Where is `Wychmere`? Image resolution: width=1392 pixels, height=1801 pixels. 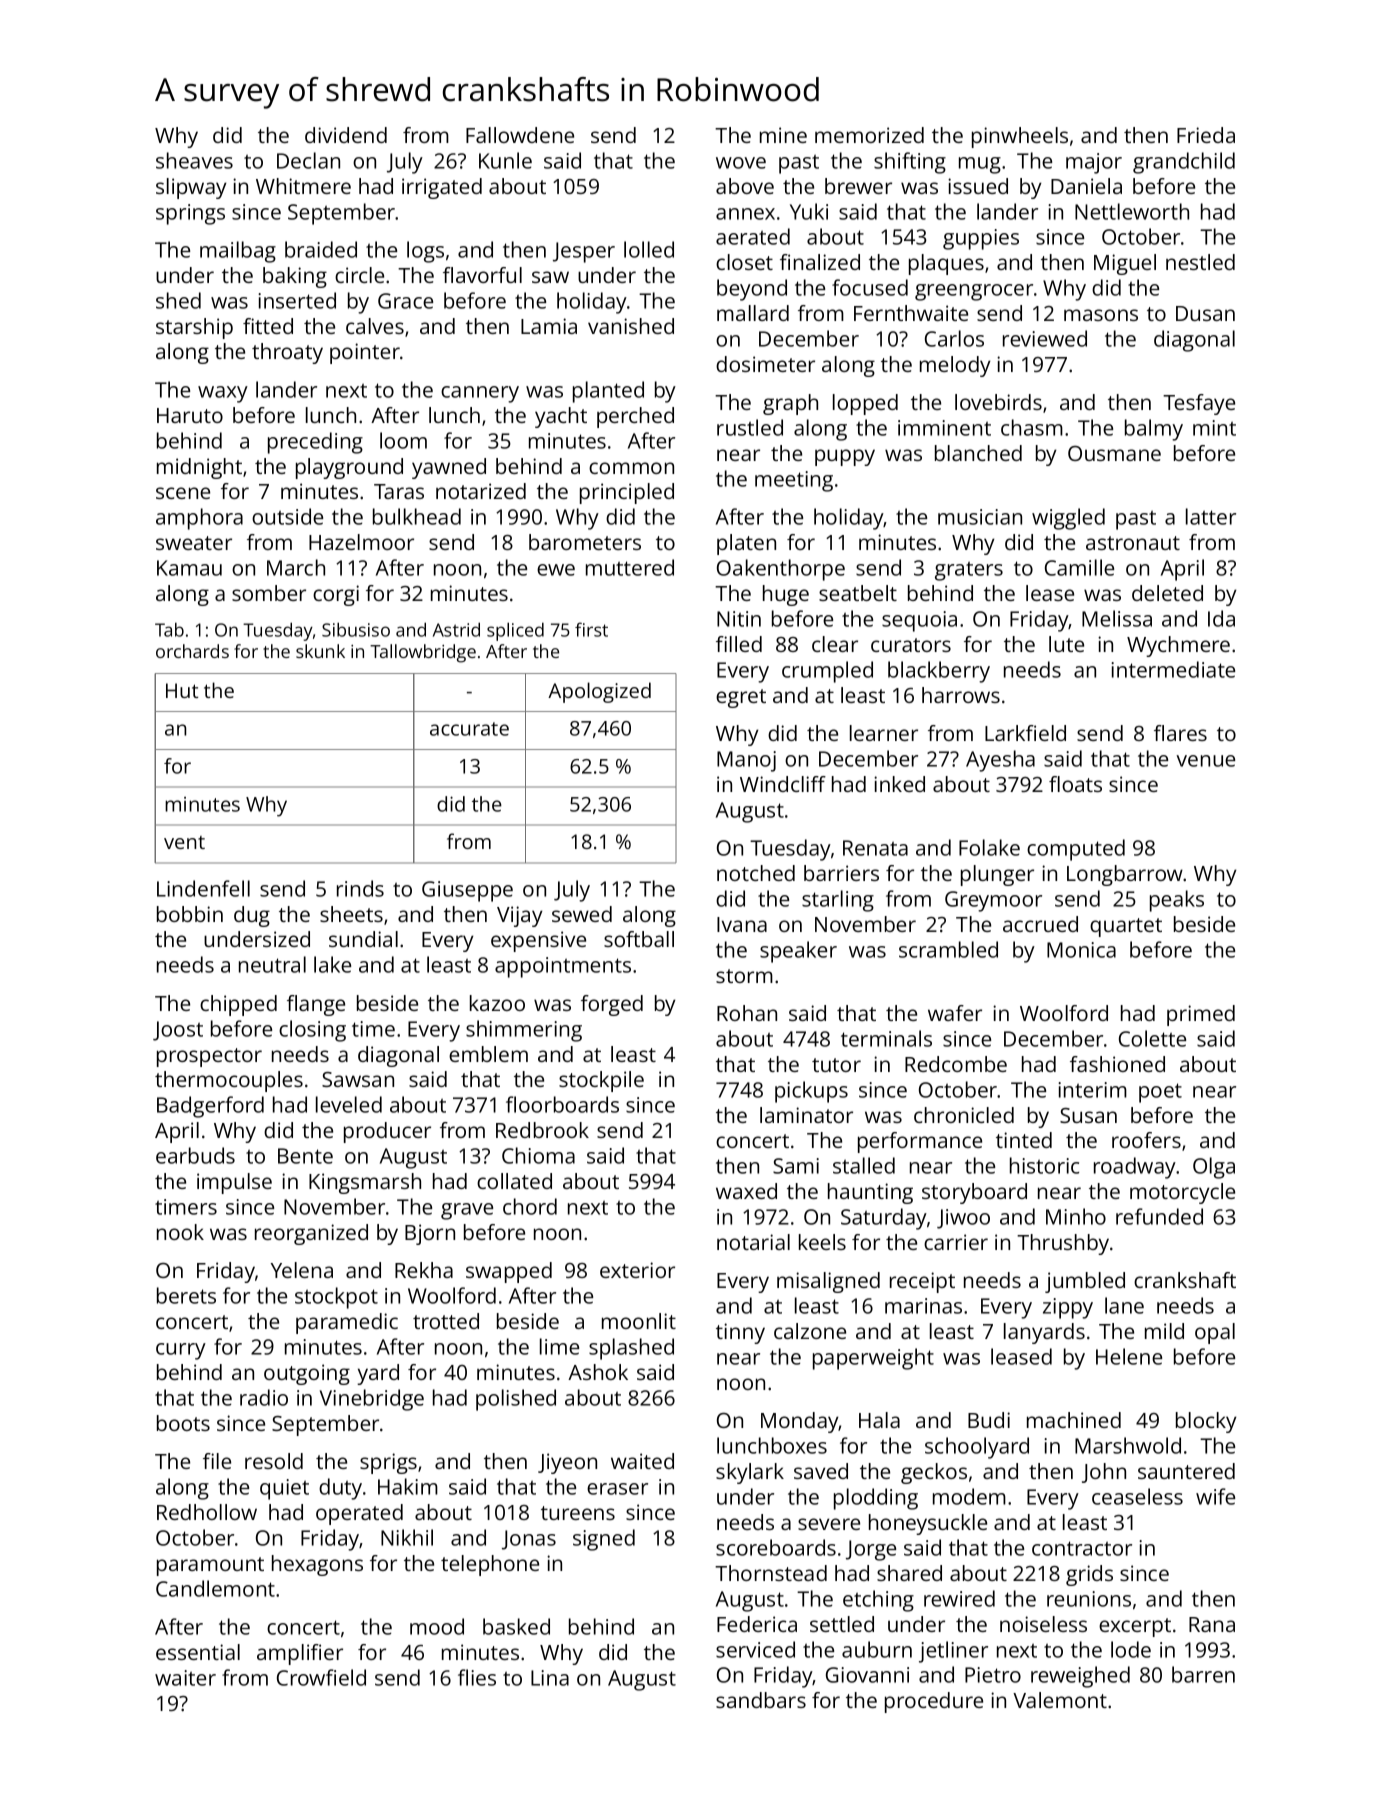
Wychmere is located at coordinates (1178, 646).
